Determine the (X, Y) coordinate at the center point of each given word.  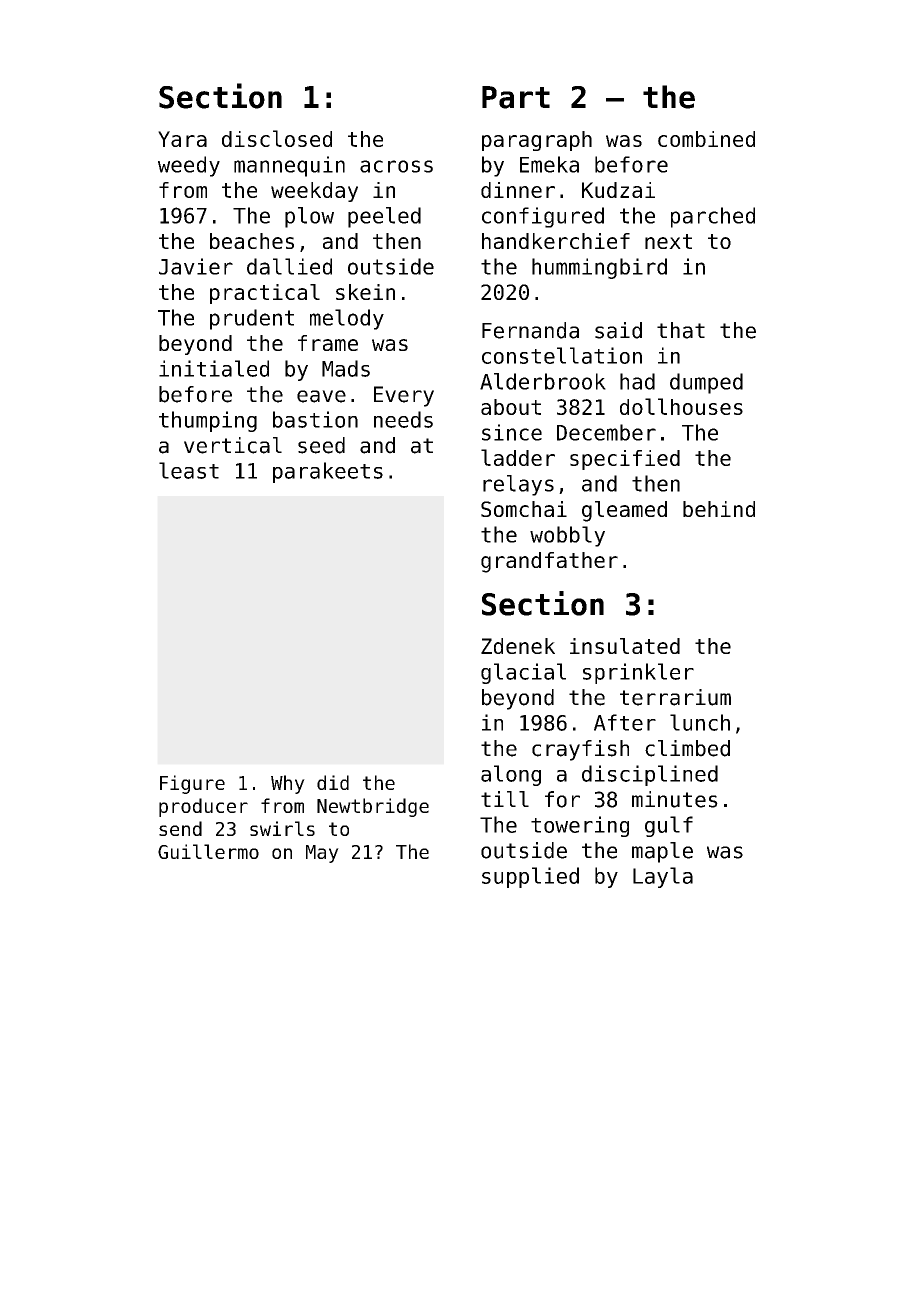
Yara (182, 139)
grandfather (549, 562)
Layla (663, 877)
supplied (530, 877)
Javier (196, 266)
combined (706, 139)
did (333, 782)
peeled (384, 217)
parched (713, 217)
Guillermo (208, 851)
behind (719, 509)
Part (516, 97)
